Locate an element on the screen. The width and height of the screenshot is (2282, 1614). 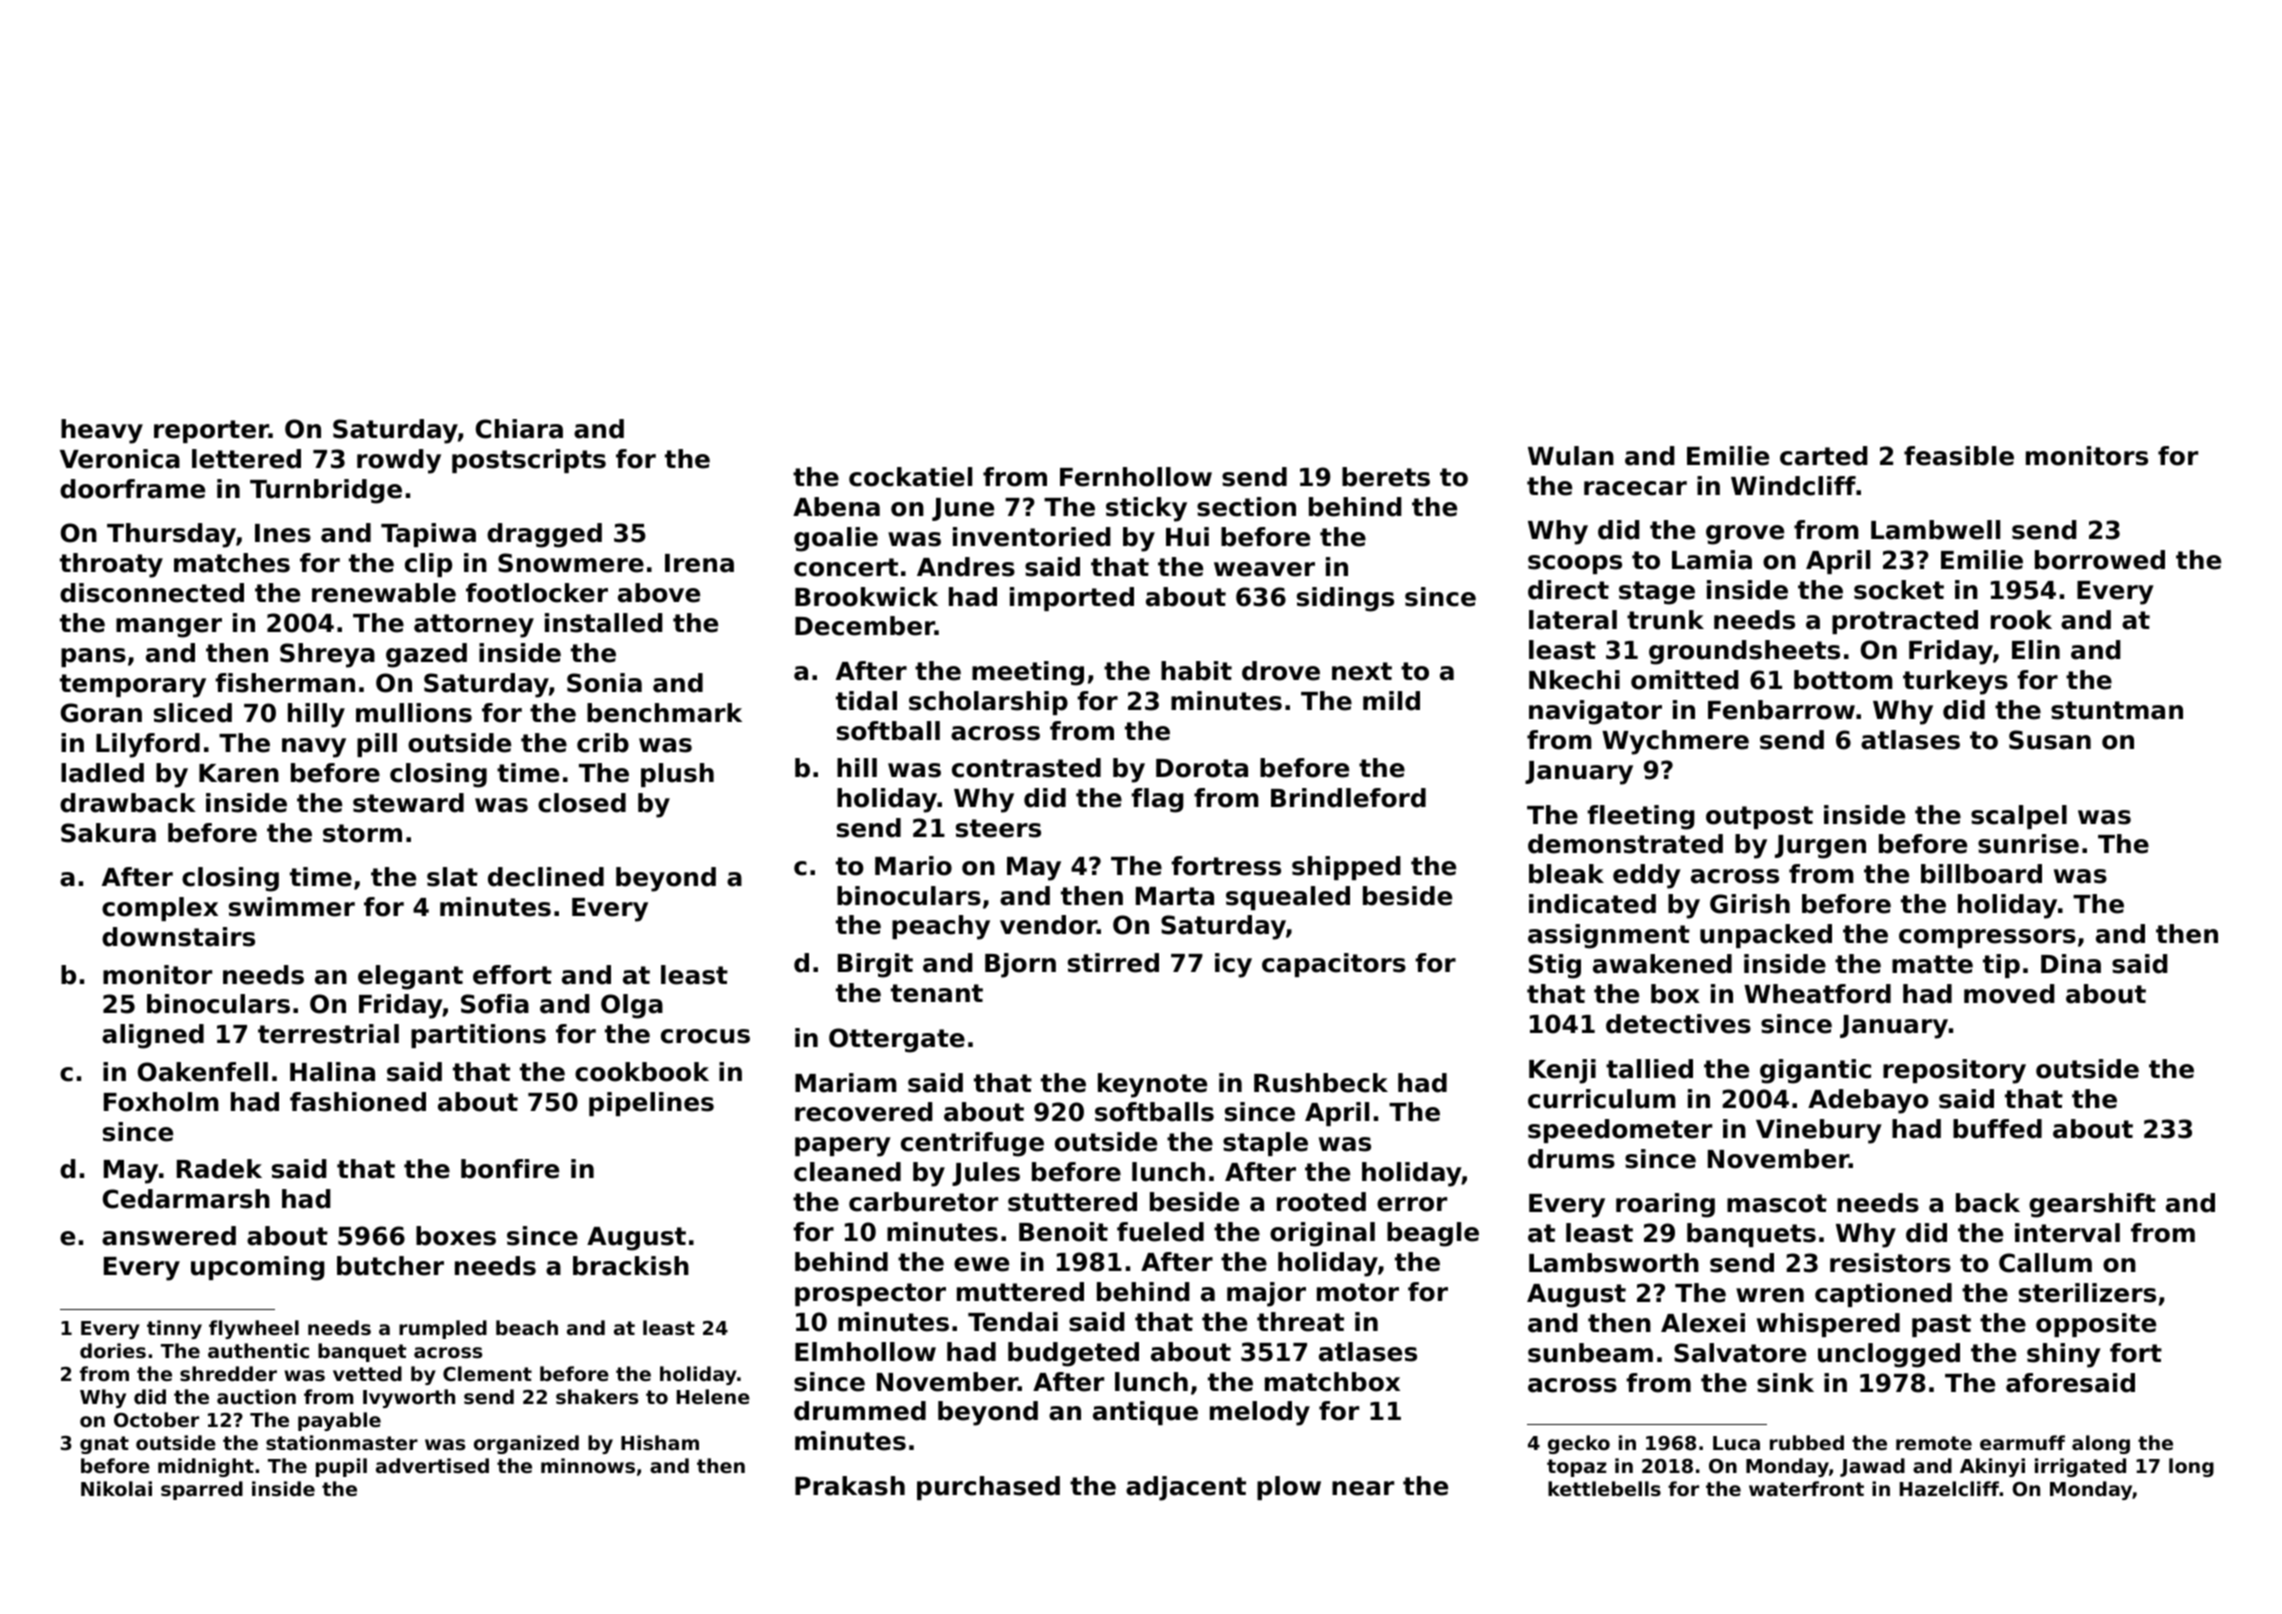
Prakash is located at coordinates (850, 1486).
